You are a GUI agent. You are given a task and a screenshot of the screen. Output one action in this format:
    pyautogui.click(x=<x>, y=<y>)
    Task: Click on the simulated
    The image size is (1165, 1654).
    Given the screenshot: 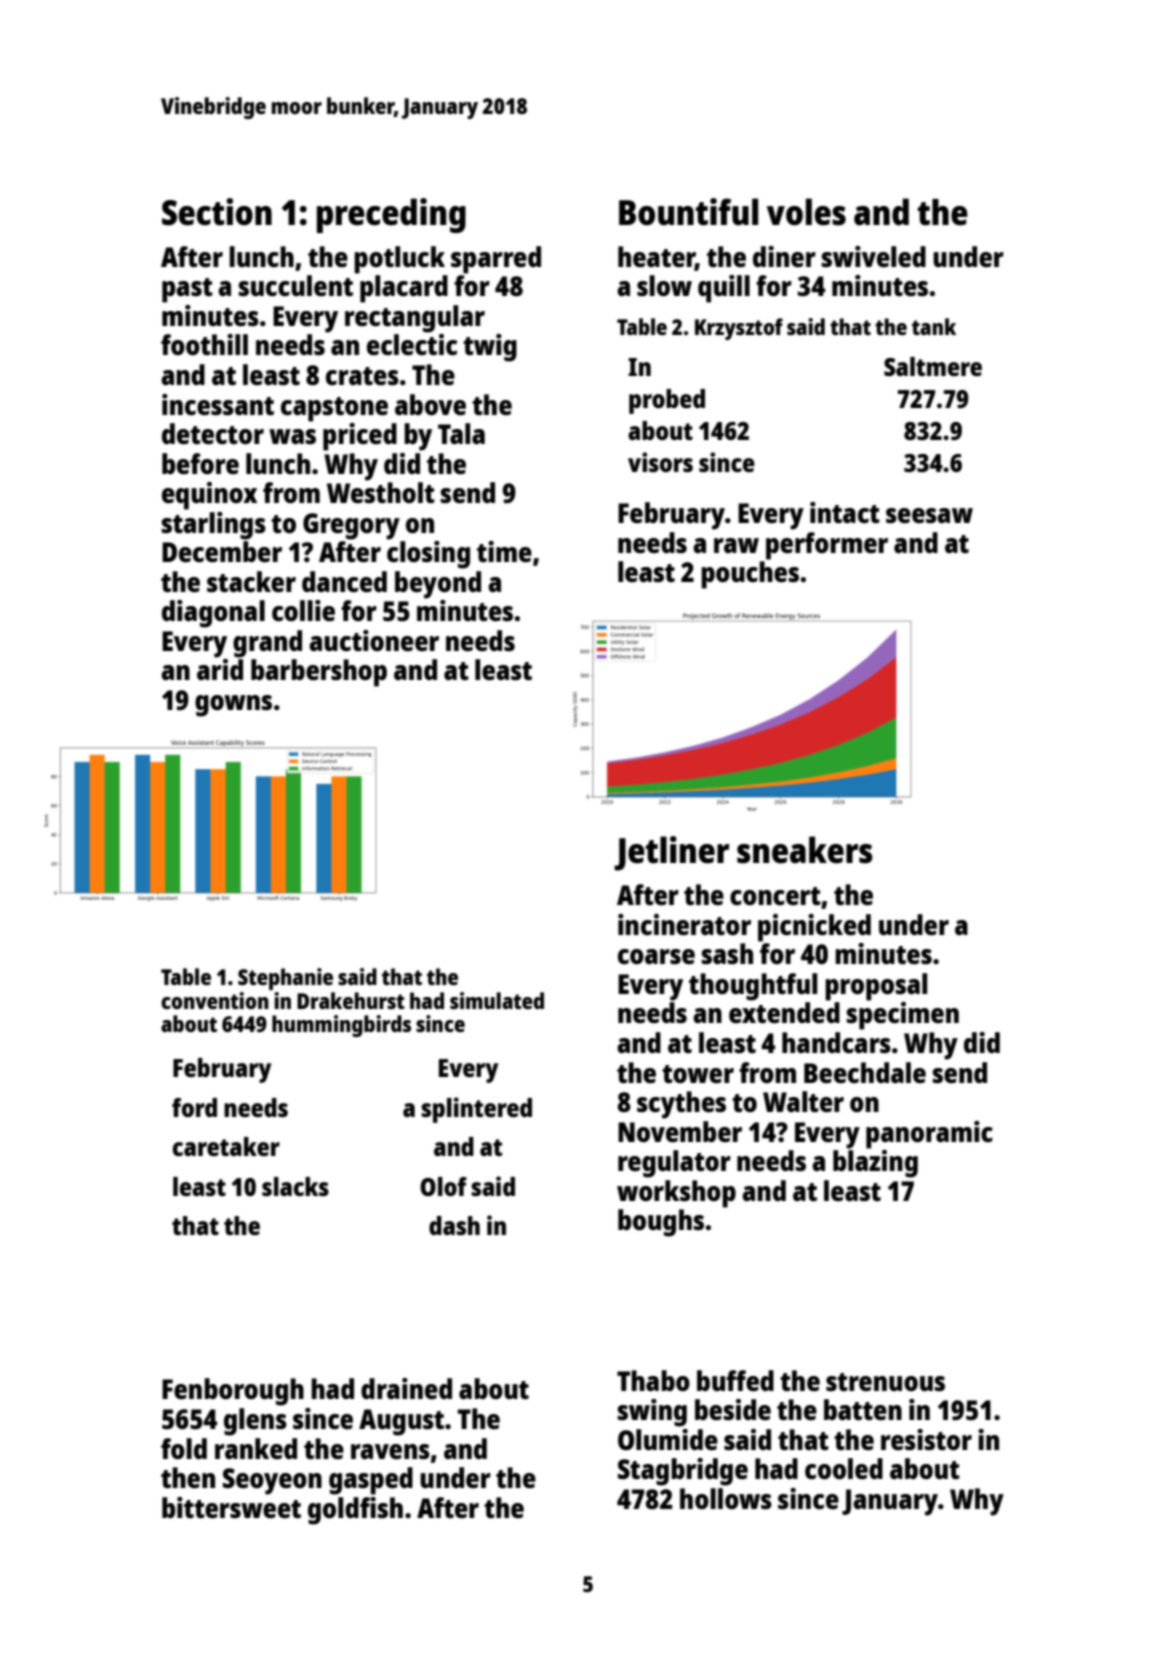 What is the action you would take?
    pyautogui.click(x=497, y=1000)
